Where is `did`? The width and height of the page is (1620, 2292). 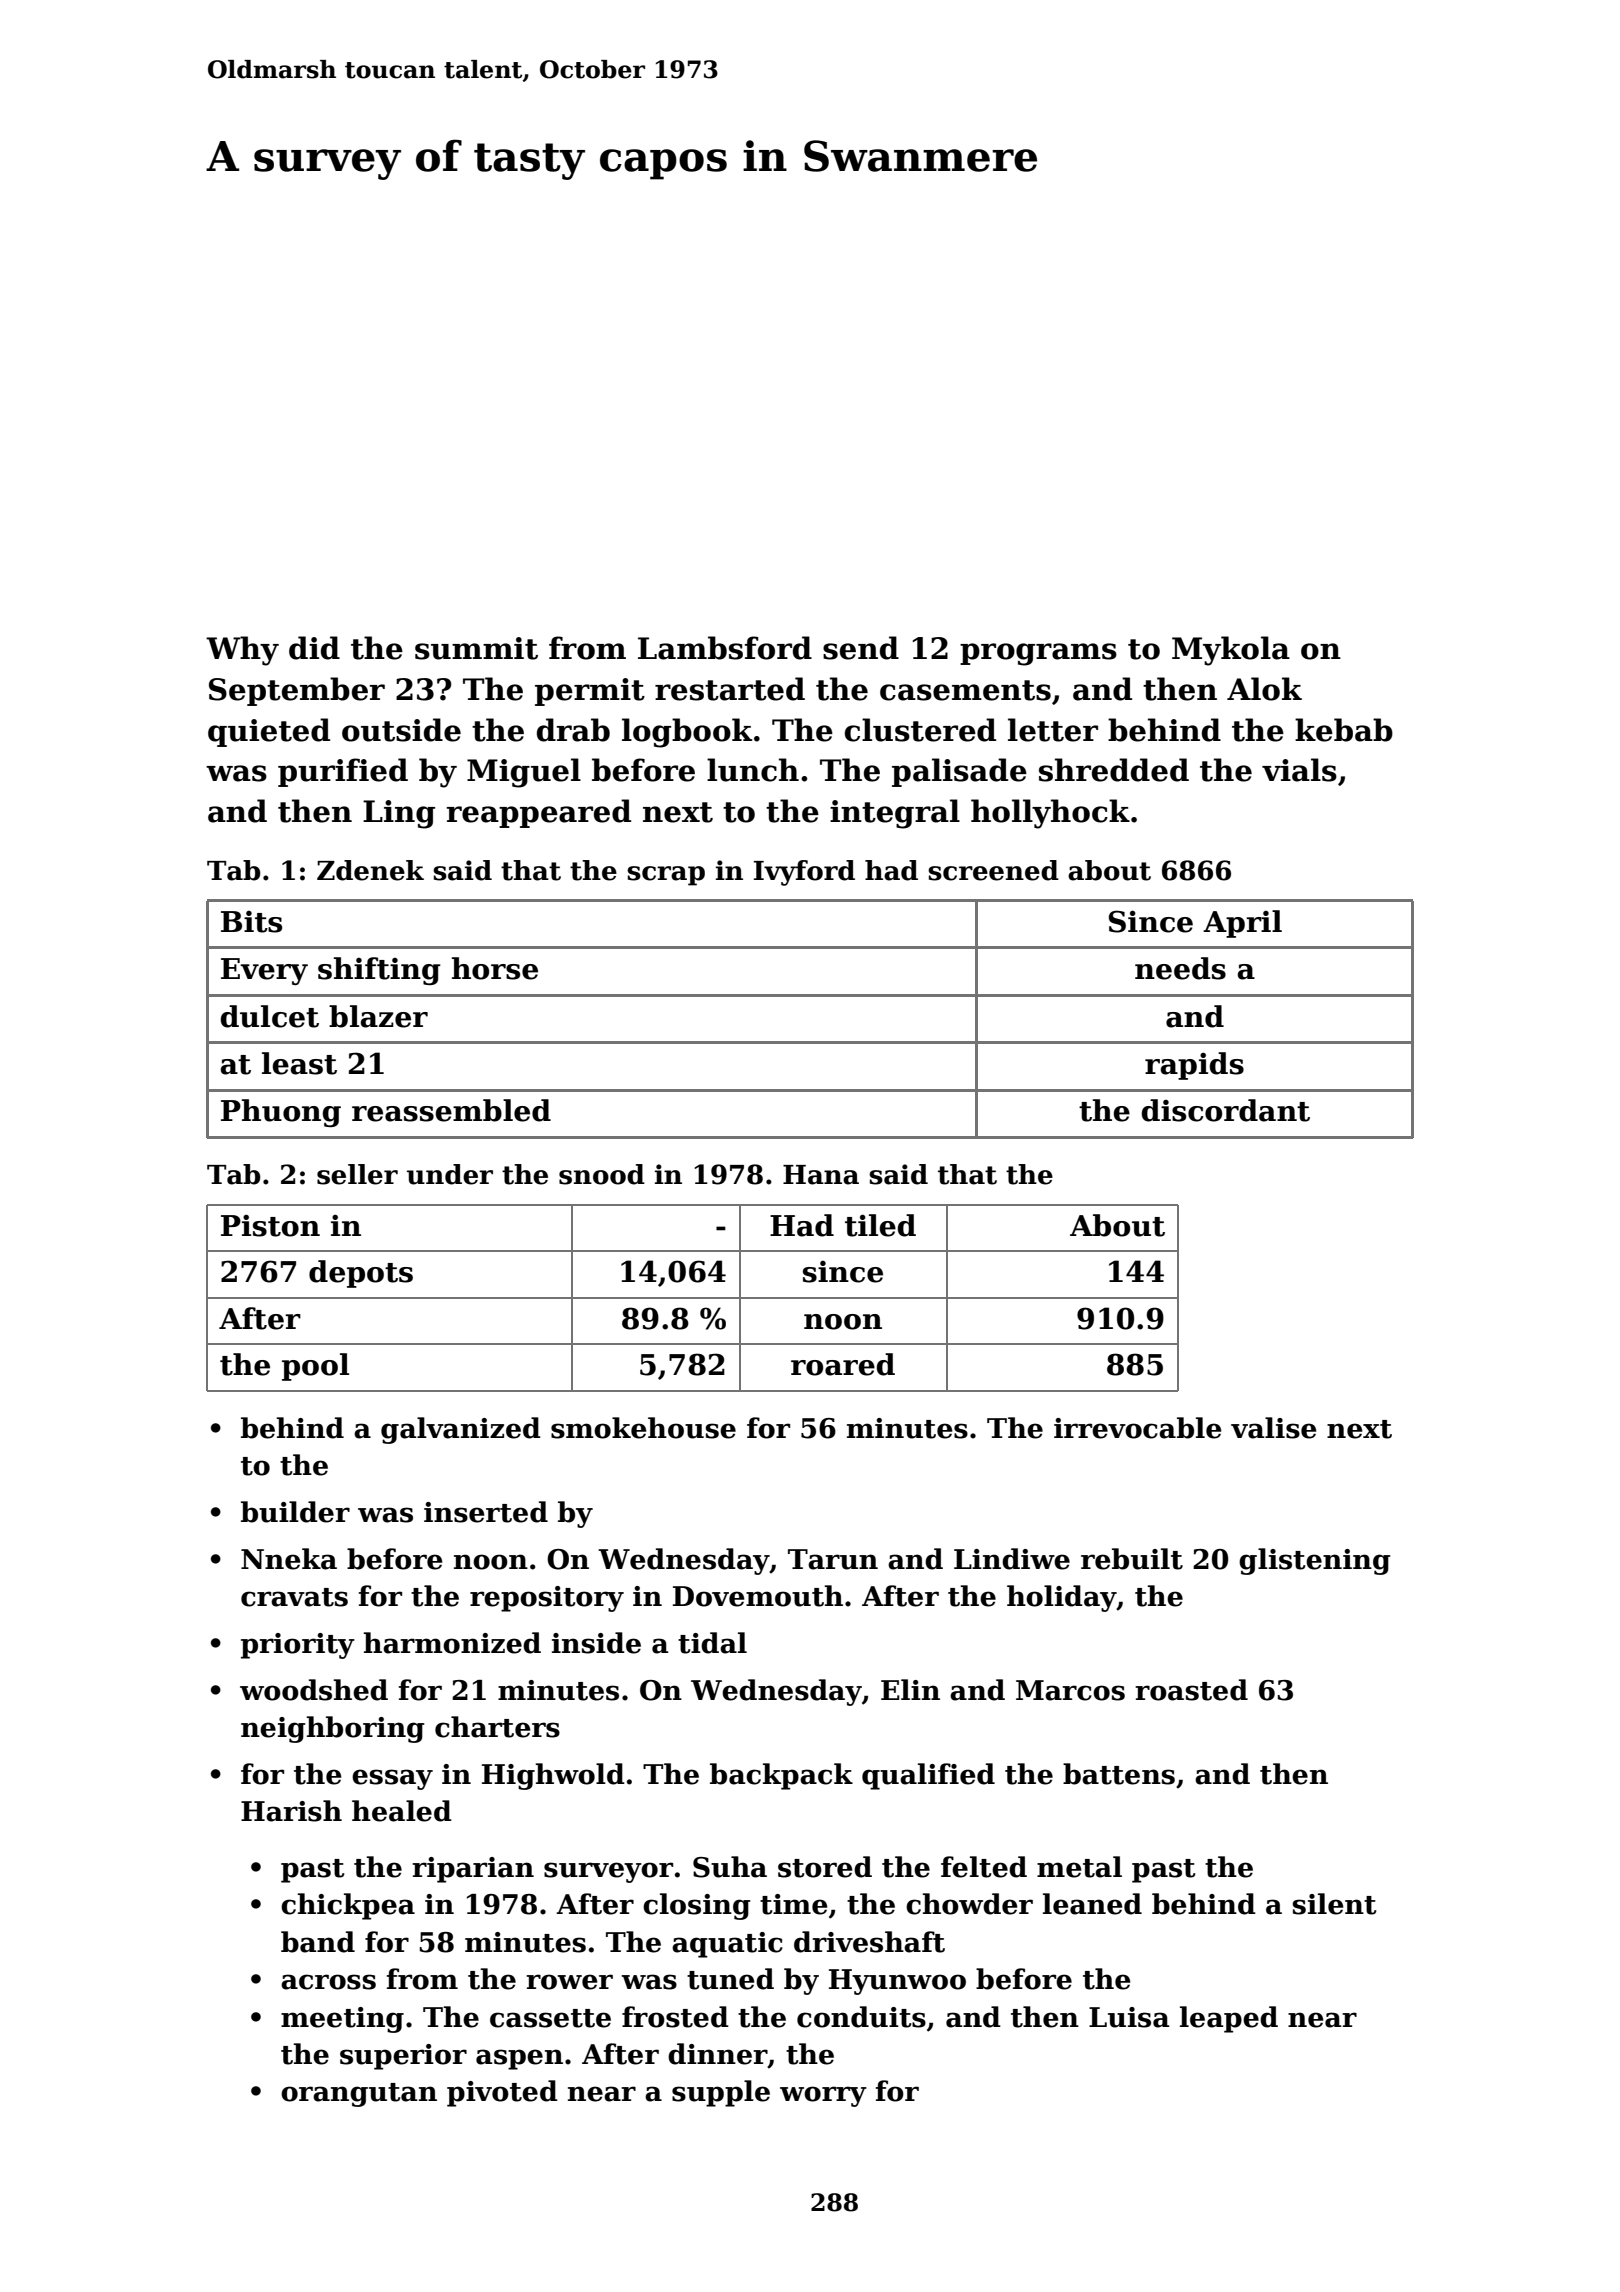
did is located at coordinates (314, 648).
